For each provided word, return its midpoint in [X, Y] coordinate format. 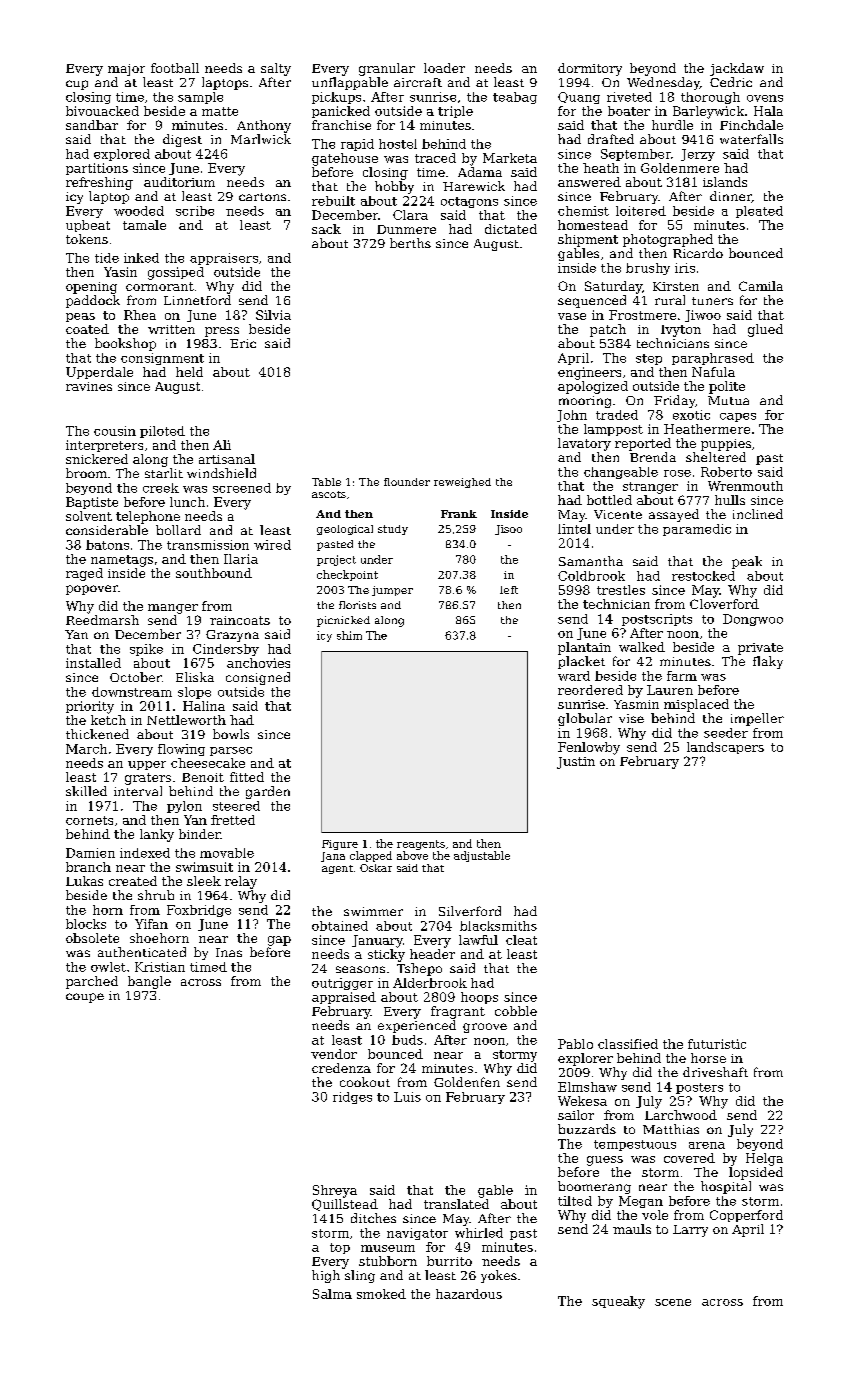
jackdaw [737, 69]
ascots [329, 494]
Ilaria [241, 559]
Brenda [653, 457]
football [175, 68]
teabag [515, 98]
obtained [340, 926]
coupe [85, 998]
